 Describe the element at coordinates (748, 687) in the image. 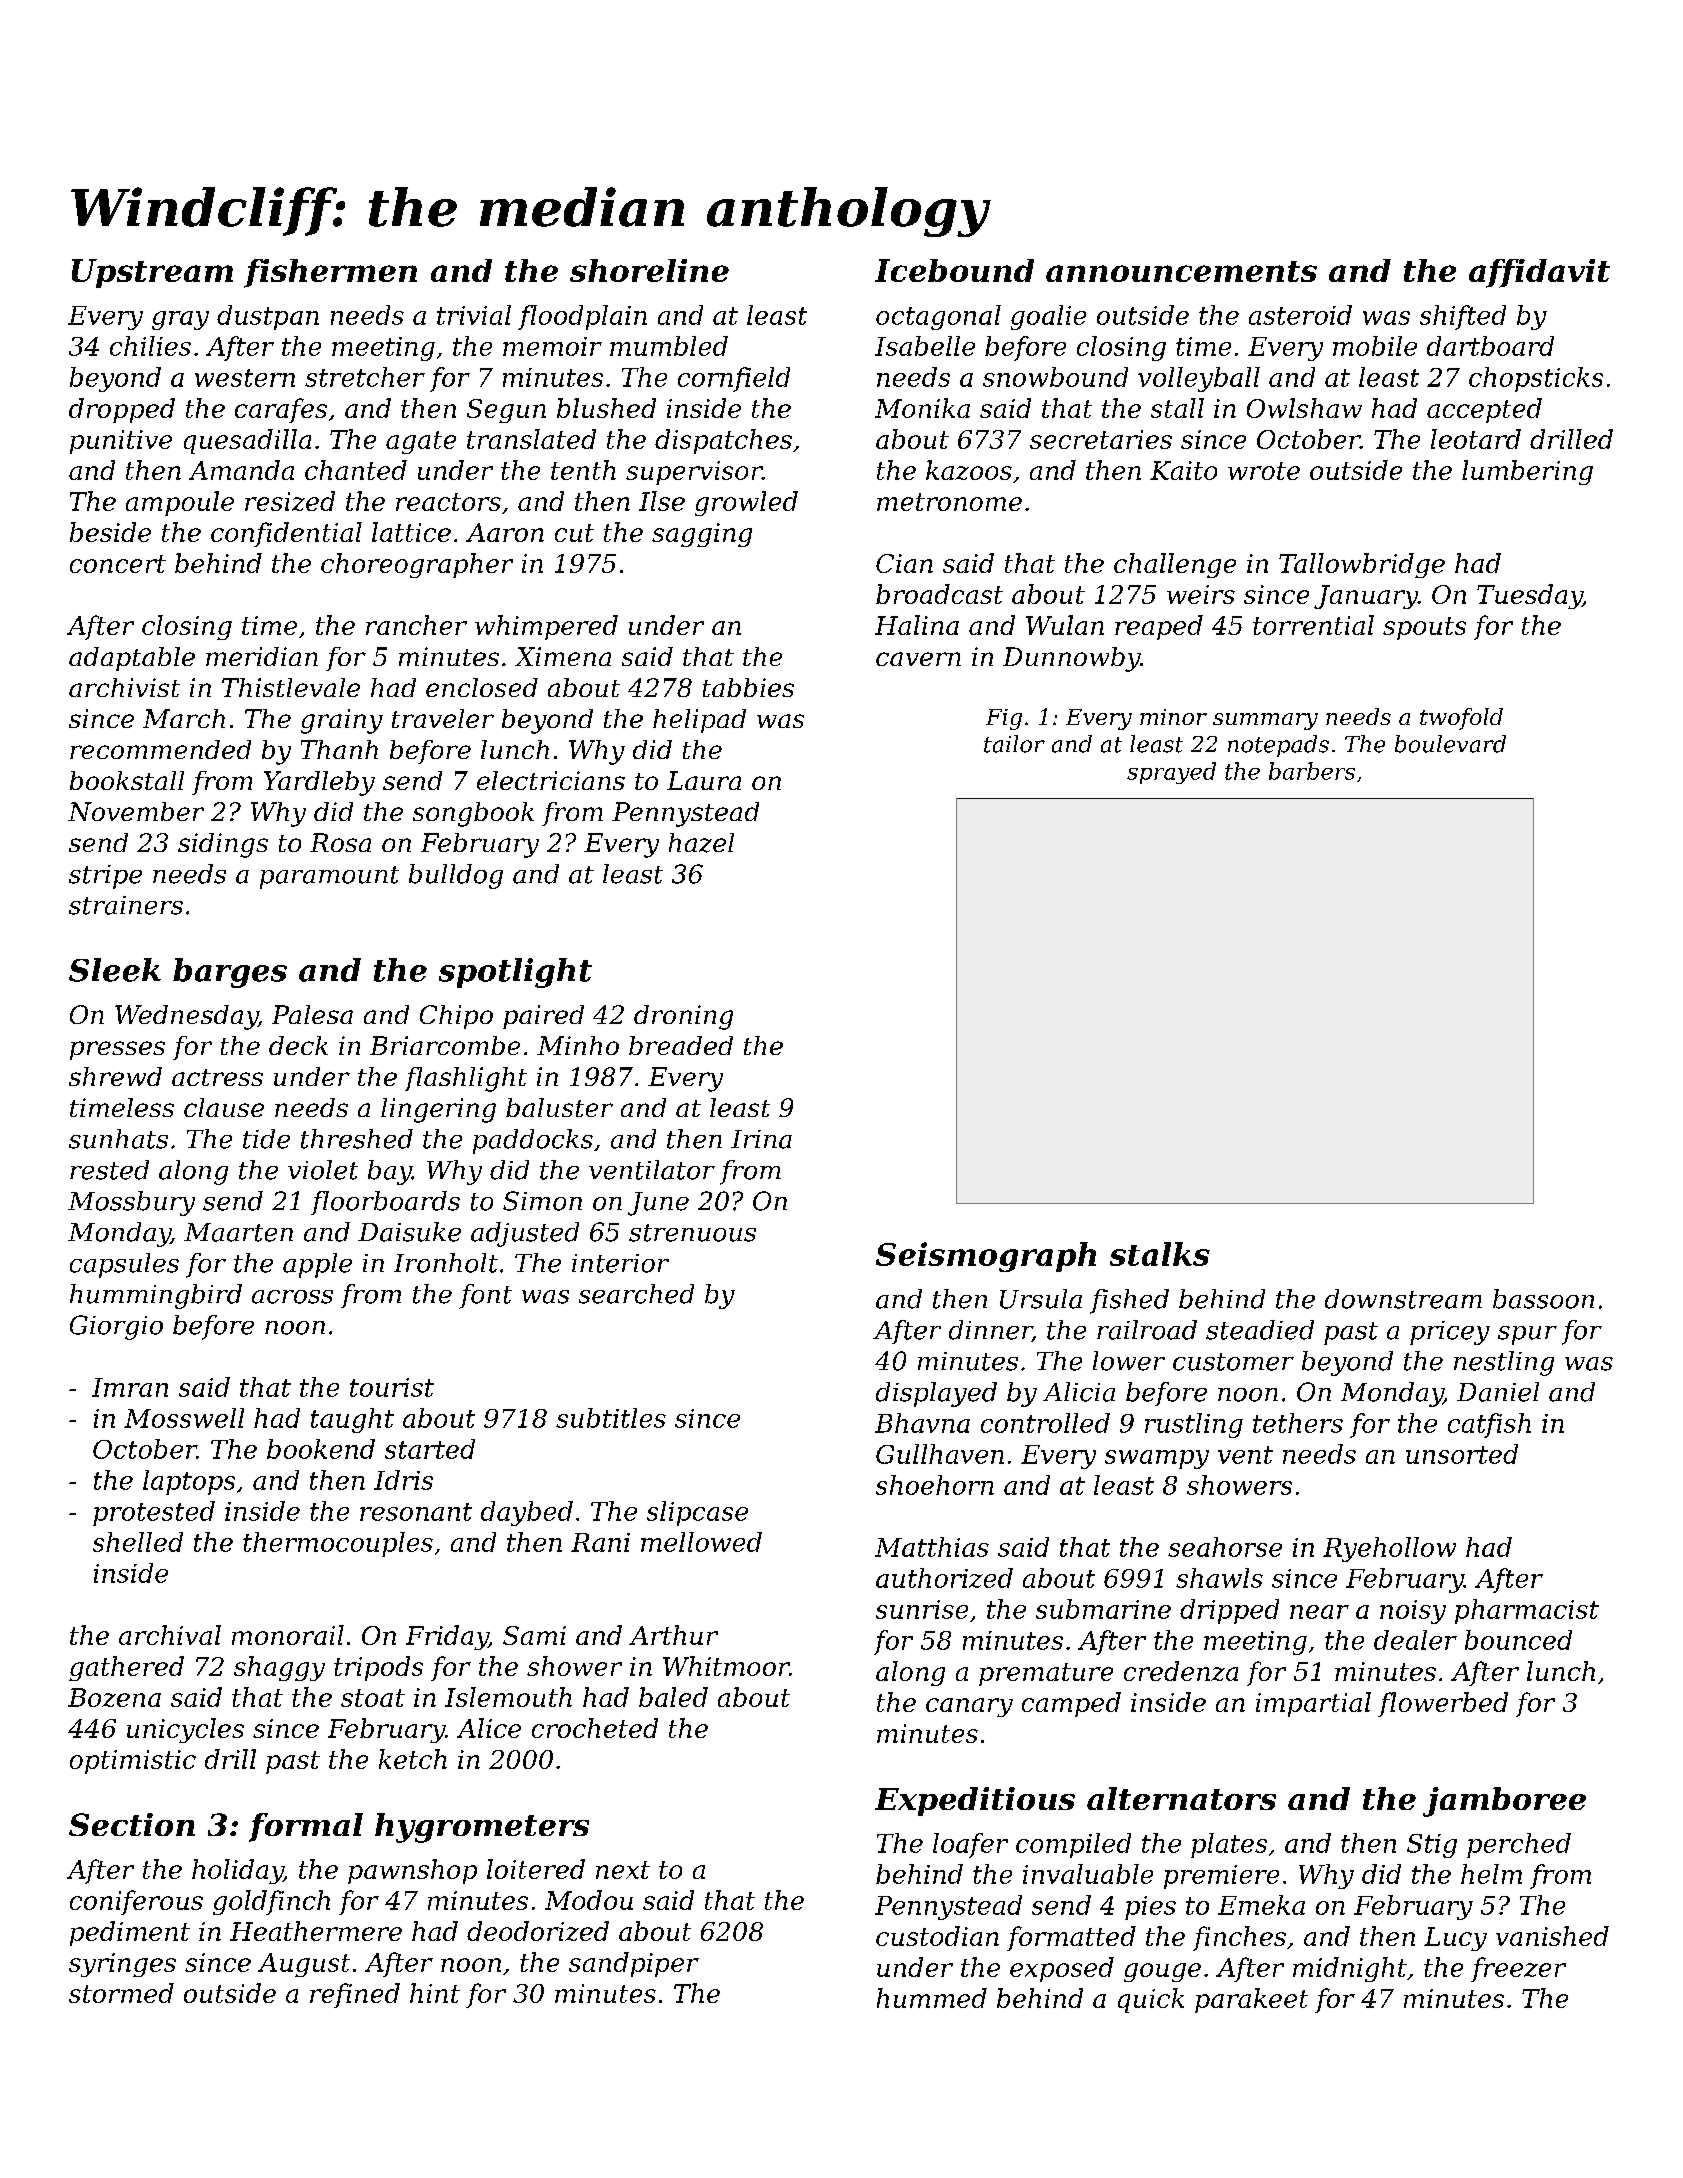

I see `tabbies` at that location.
